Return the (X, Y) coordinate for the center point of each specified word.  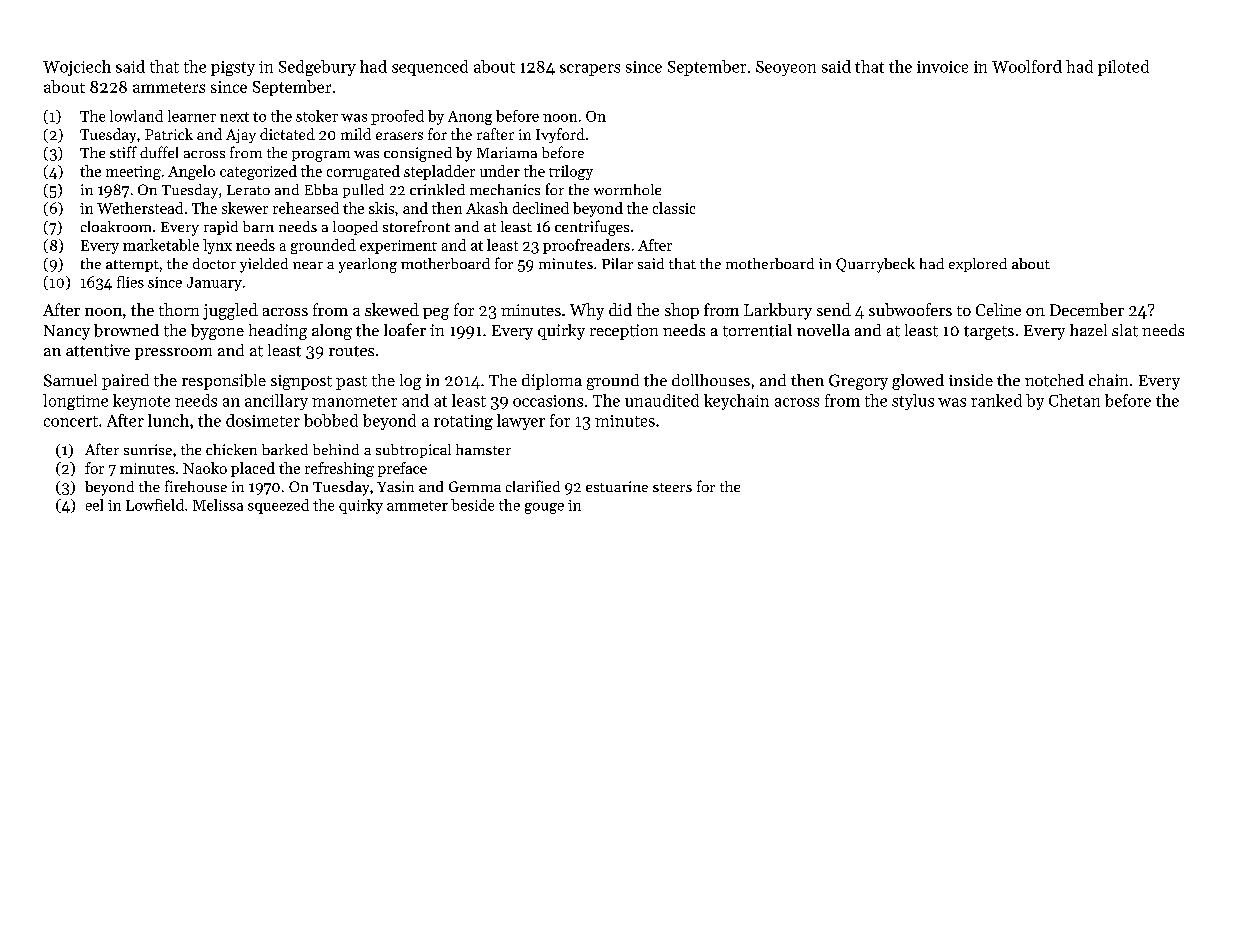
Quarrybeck (875, 265)
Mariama (507, 152)
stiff (123, 152)
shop (682, 311)
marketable (161, 245)
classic (674, 208)
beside (472, 505)
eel (94, 505)
